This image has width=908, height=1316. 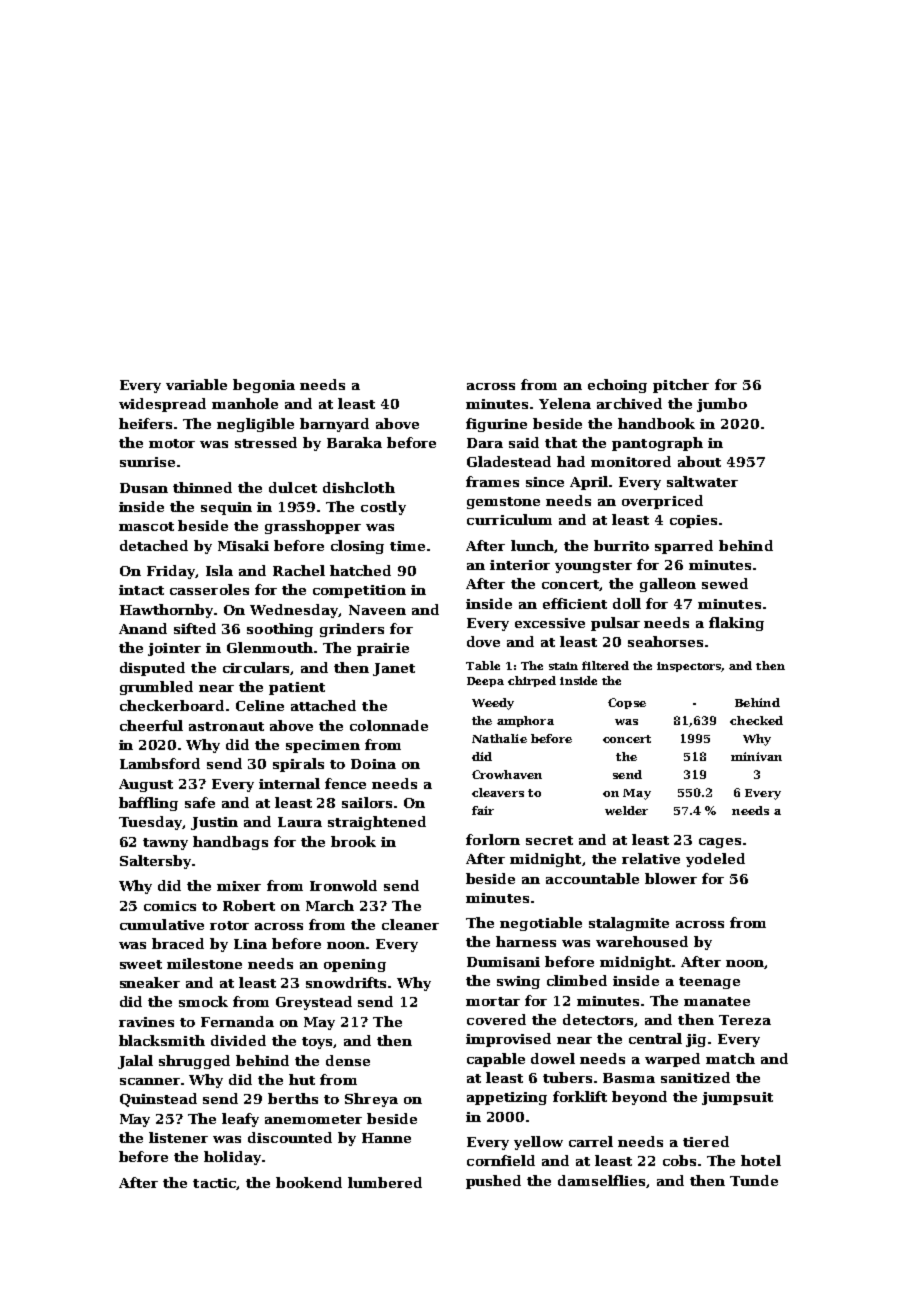 I want to click on tactic, so click(x=215, y=1184).
